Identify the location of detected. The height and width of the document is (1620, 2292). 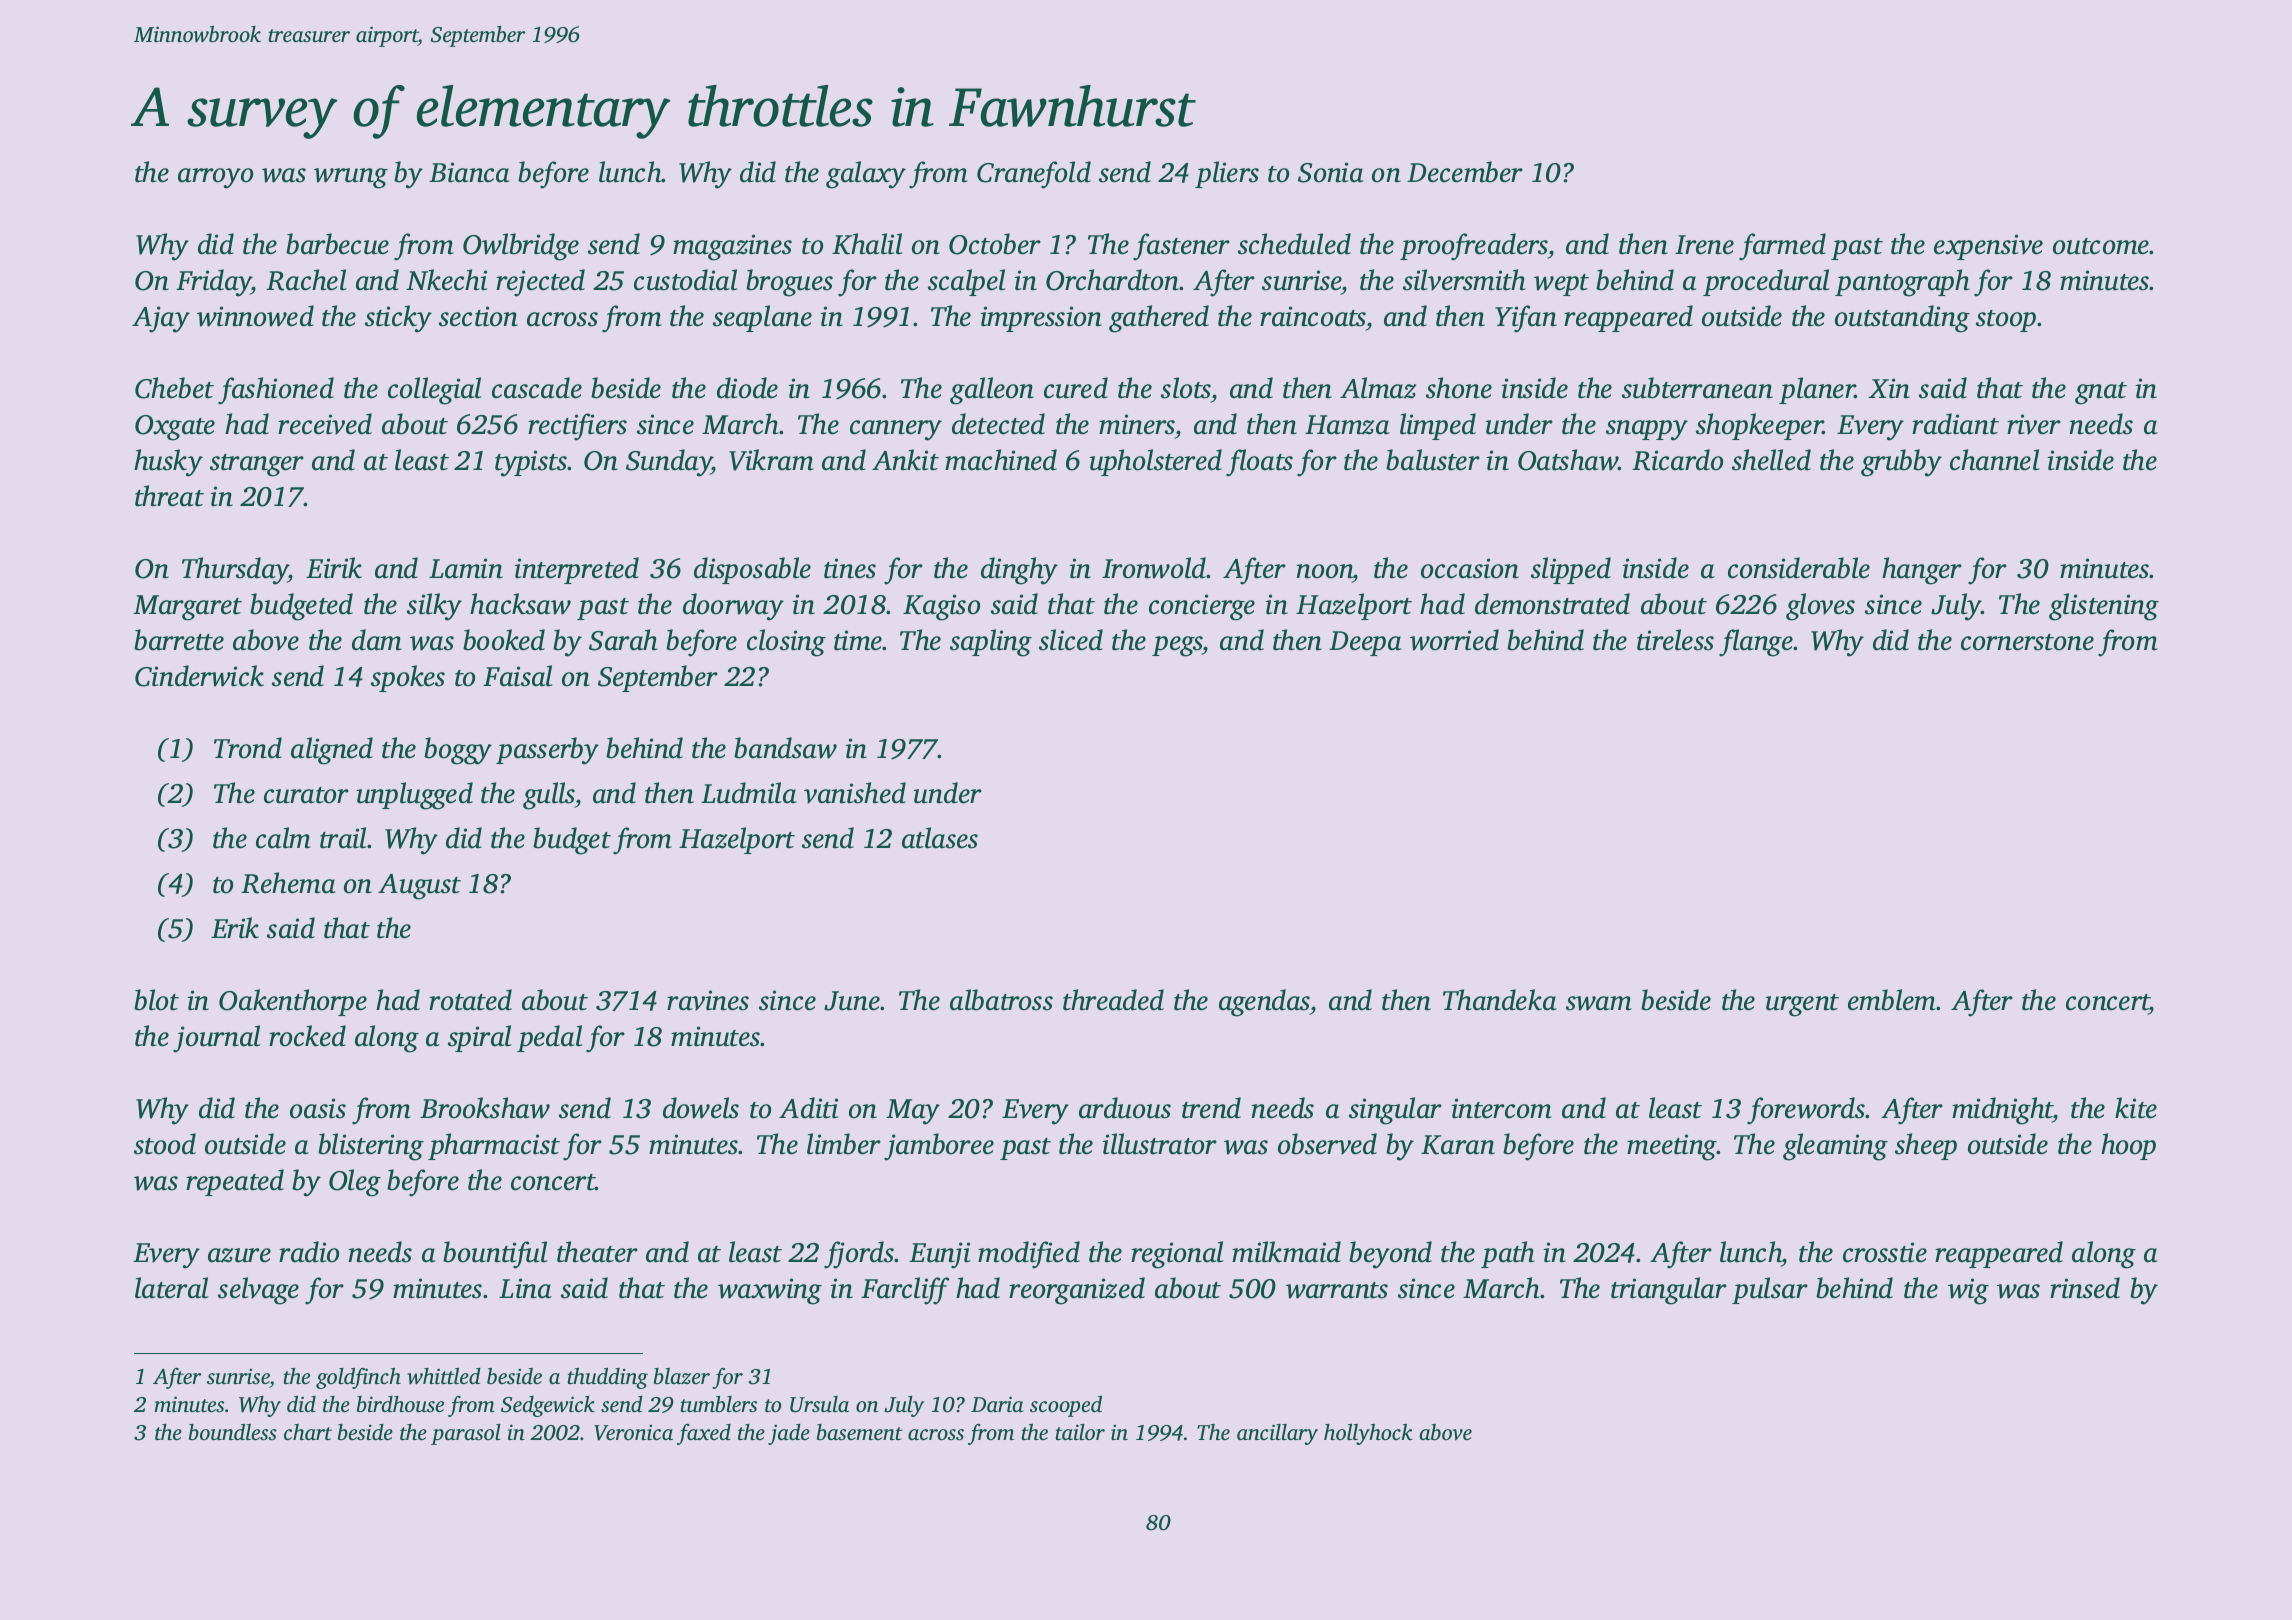
(998, 424).
